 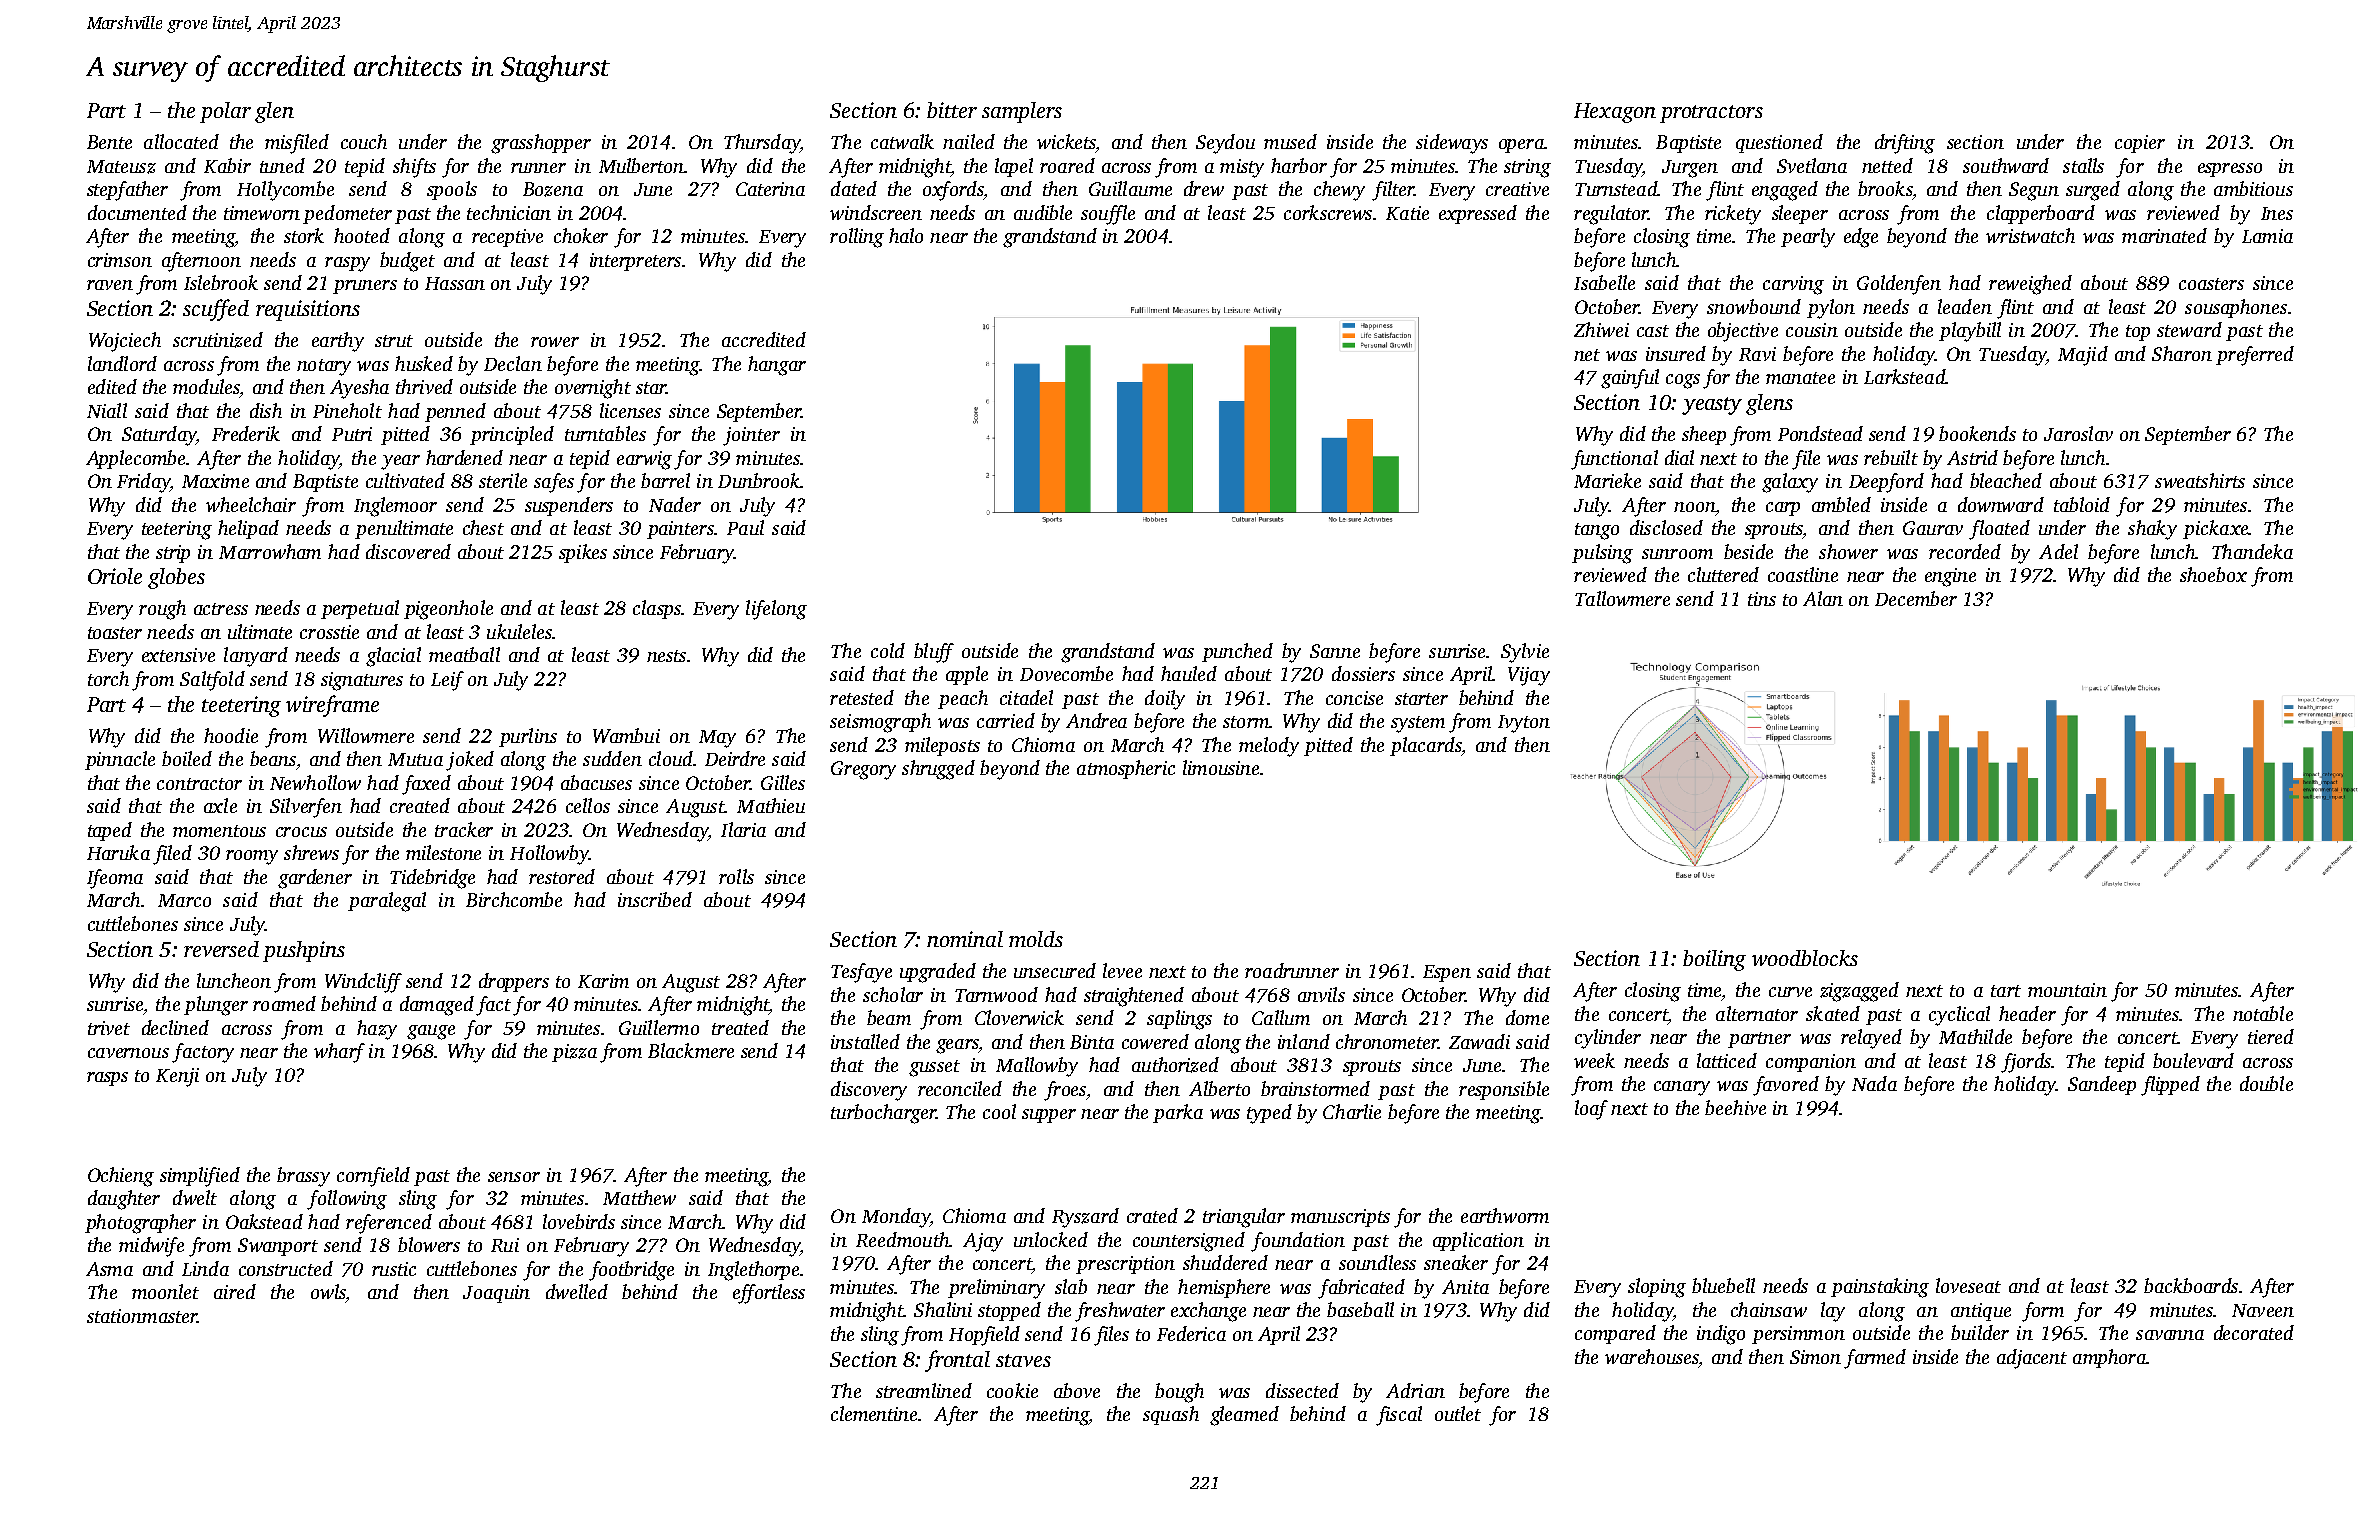 I want to click on stationmaster, so click(x=142, y=1316).
